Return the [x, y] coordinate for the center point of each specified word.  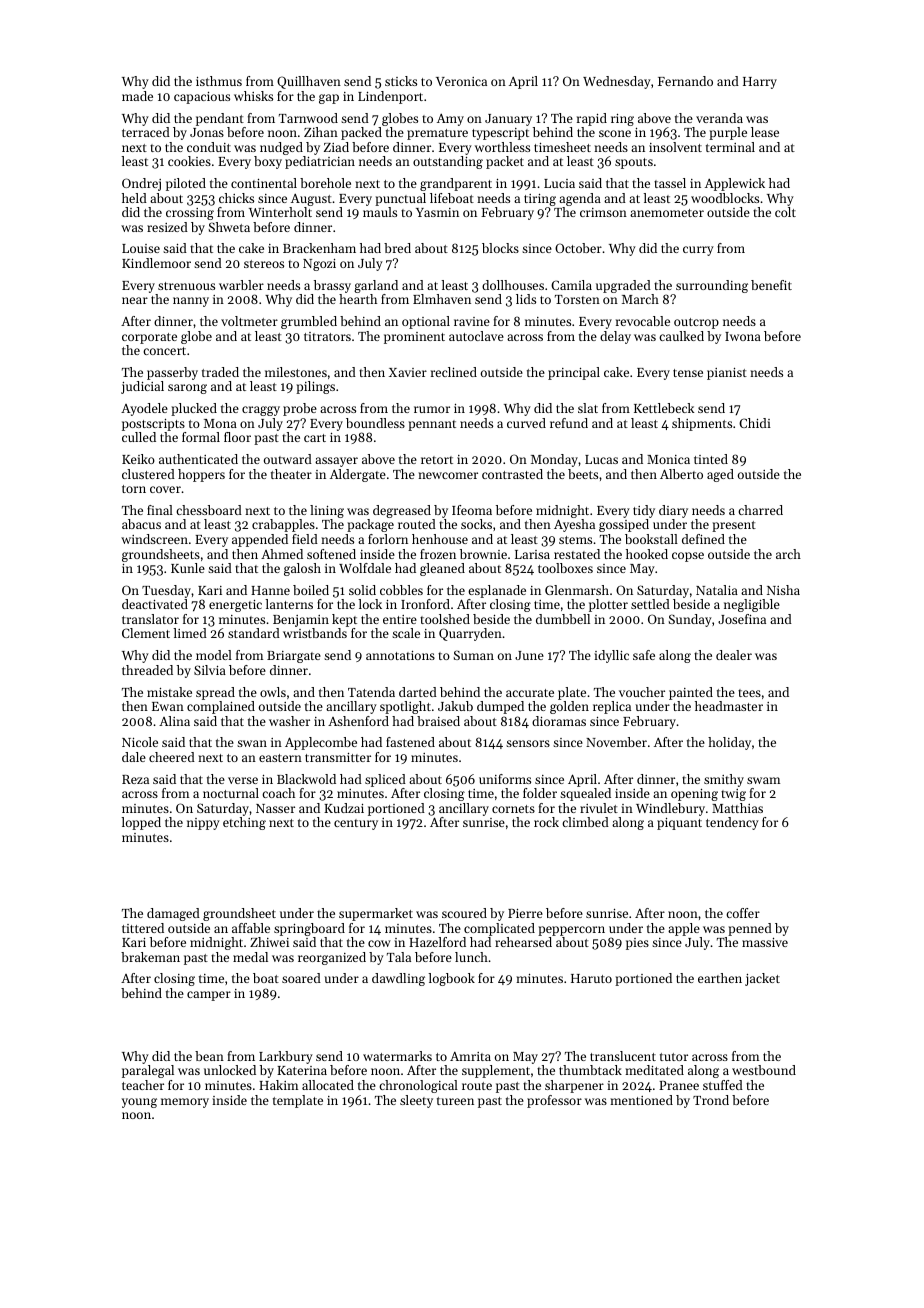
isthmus [219, 81]
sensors [528, 743]
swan [252, 743]
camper [209, 996]
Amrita [470, 1056]
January [508, 120]
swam [763, 780]
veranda [719, 118]
